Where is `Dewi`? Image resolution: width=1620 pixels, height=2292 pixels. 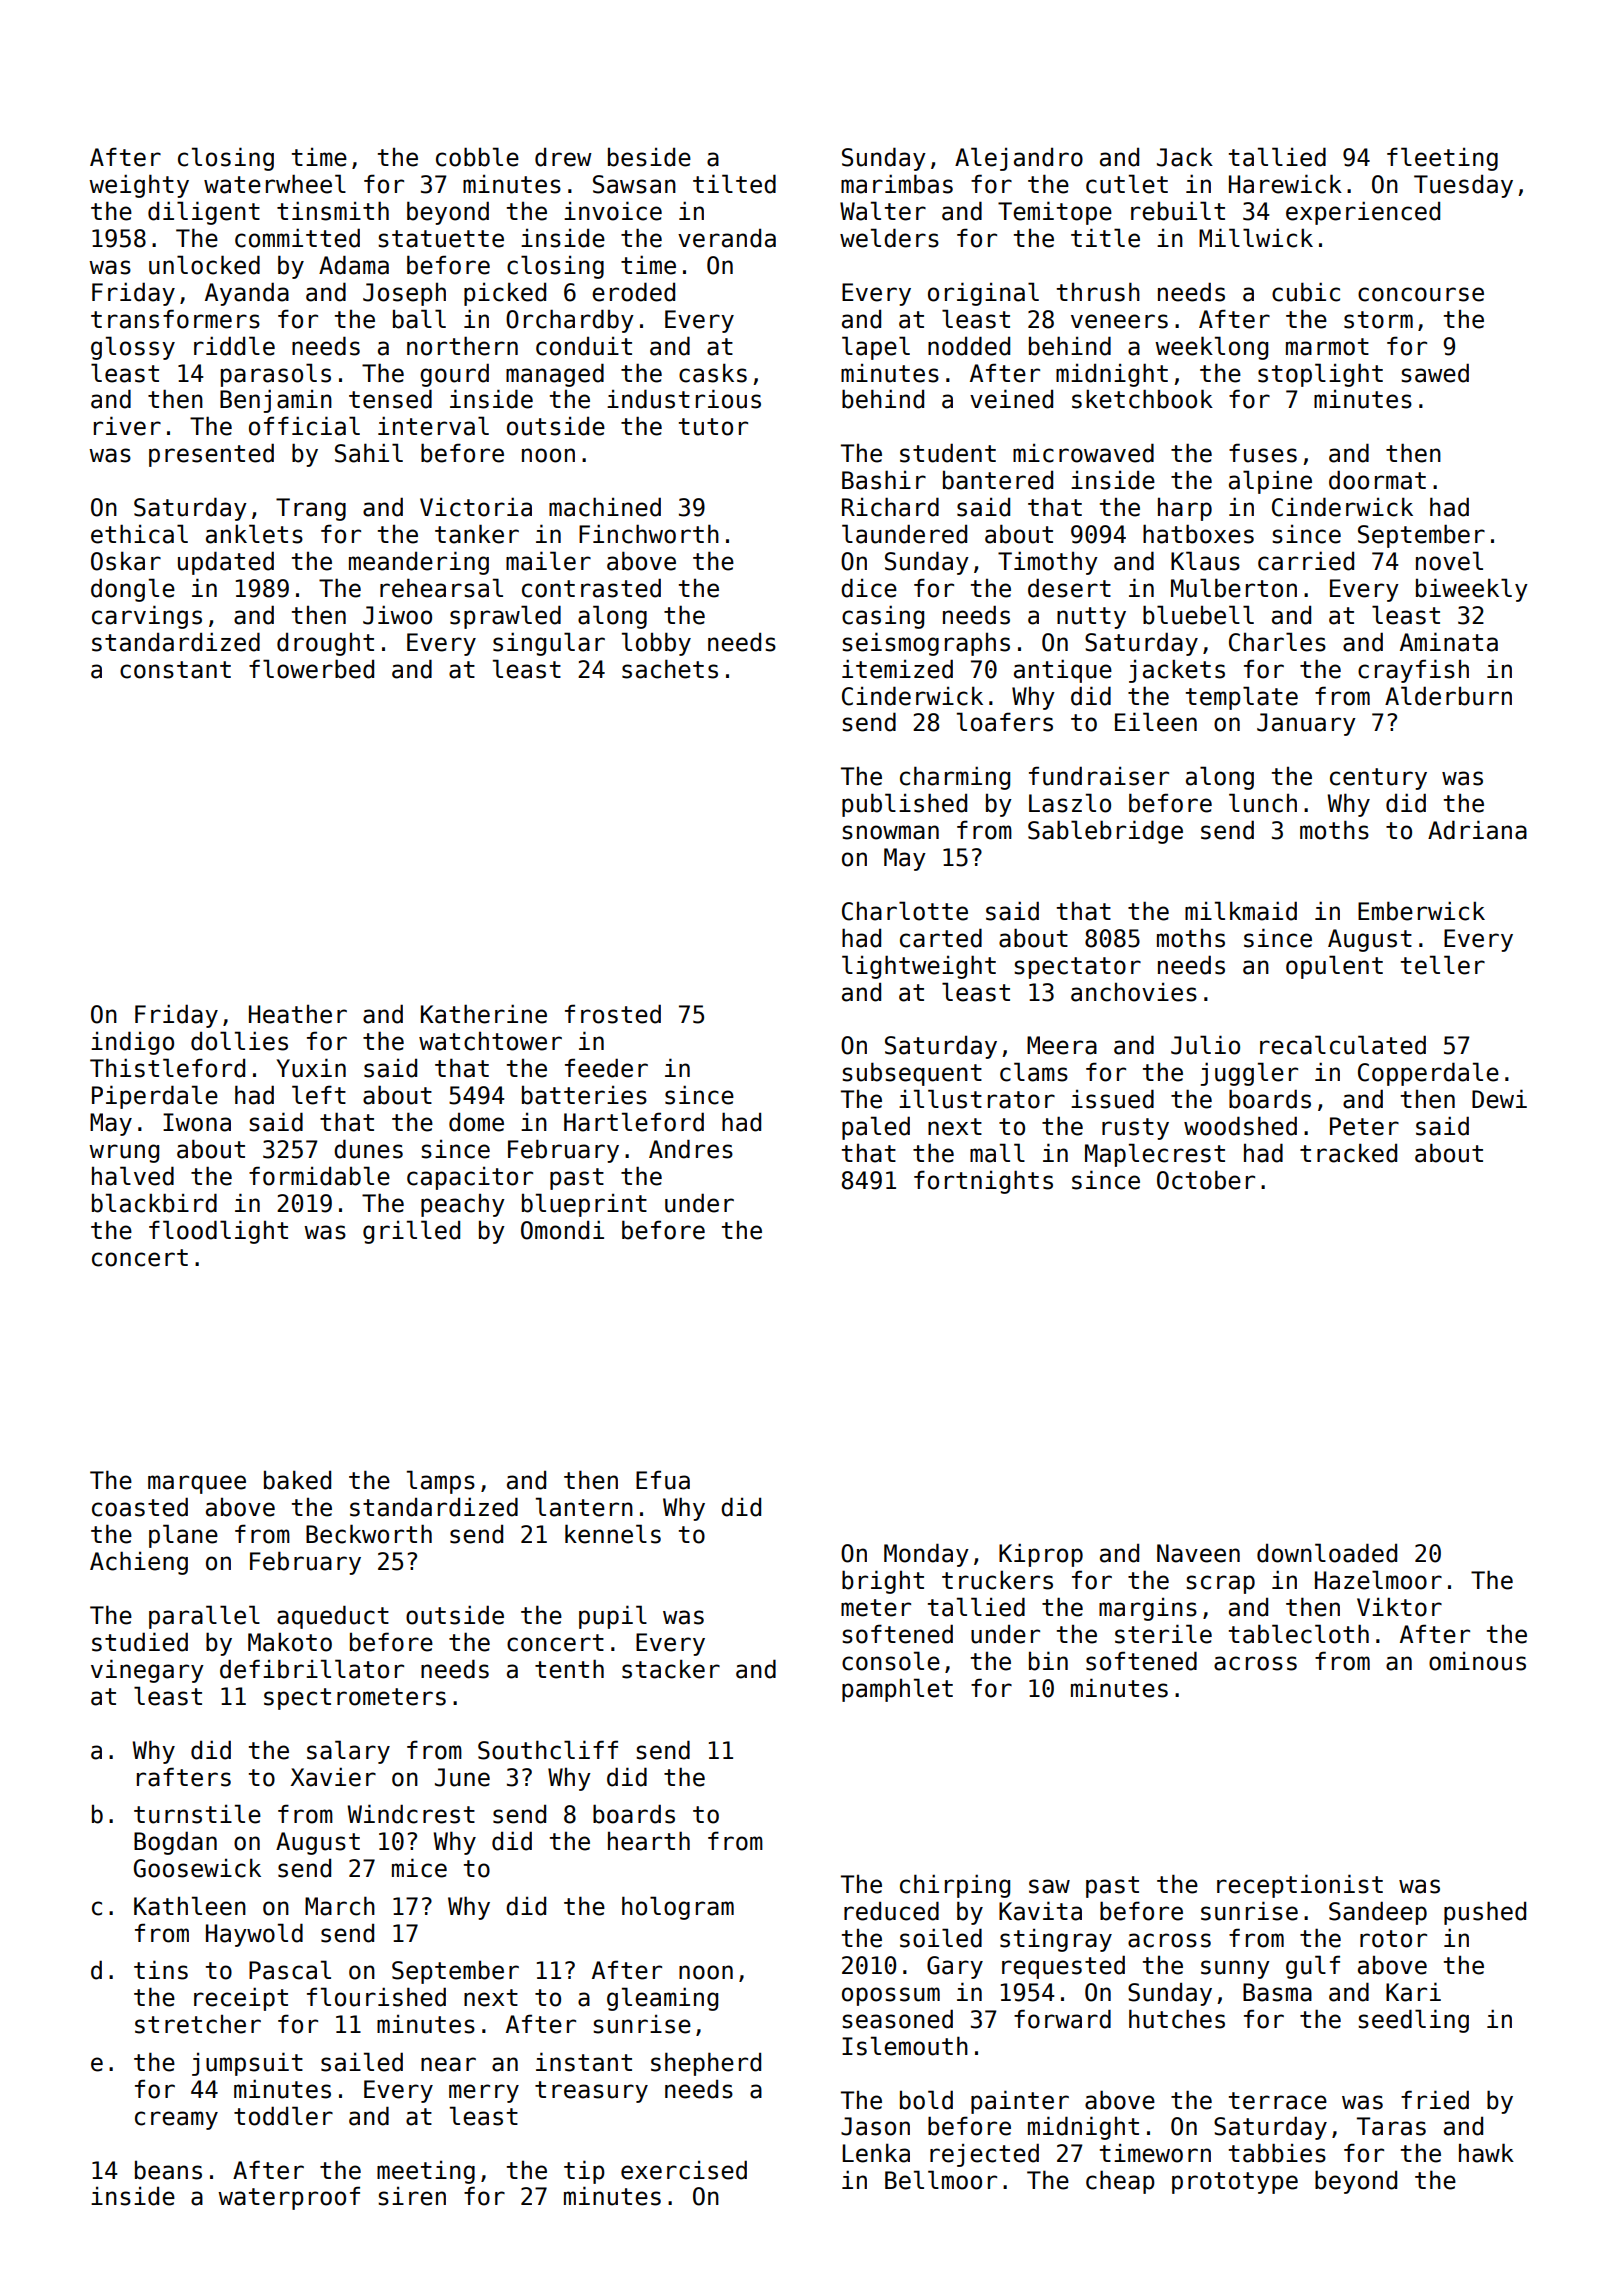 Dewi is located at coordinates (1499, 1099).
